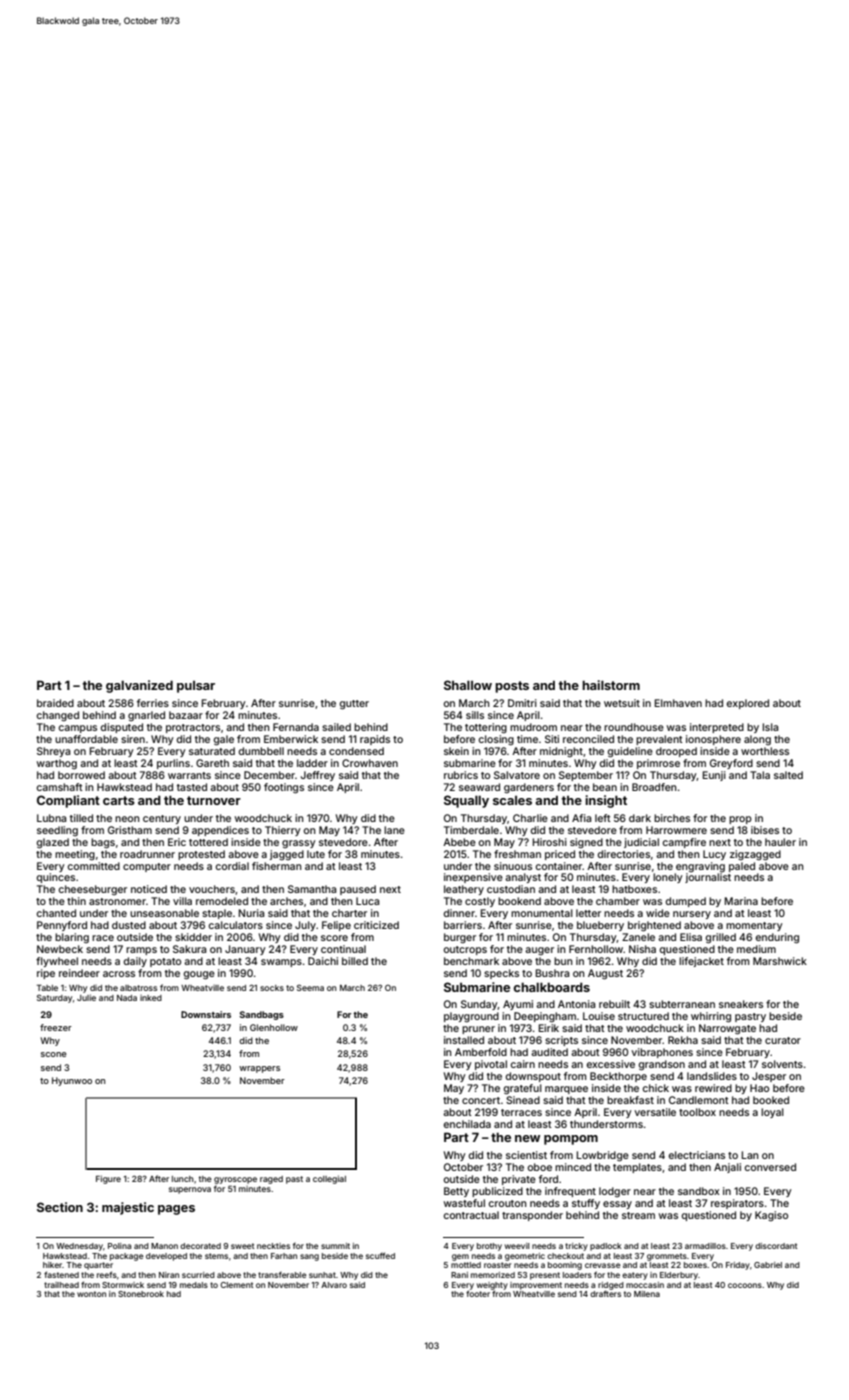  What do you see at coordinates (486, 728) in the page?
I see `tottering` at bounding box center [486, 728].
